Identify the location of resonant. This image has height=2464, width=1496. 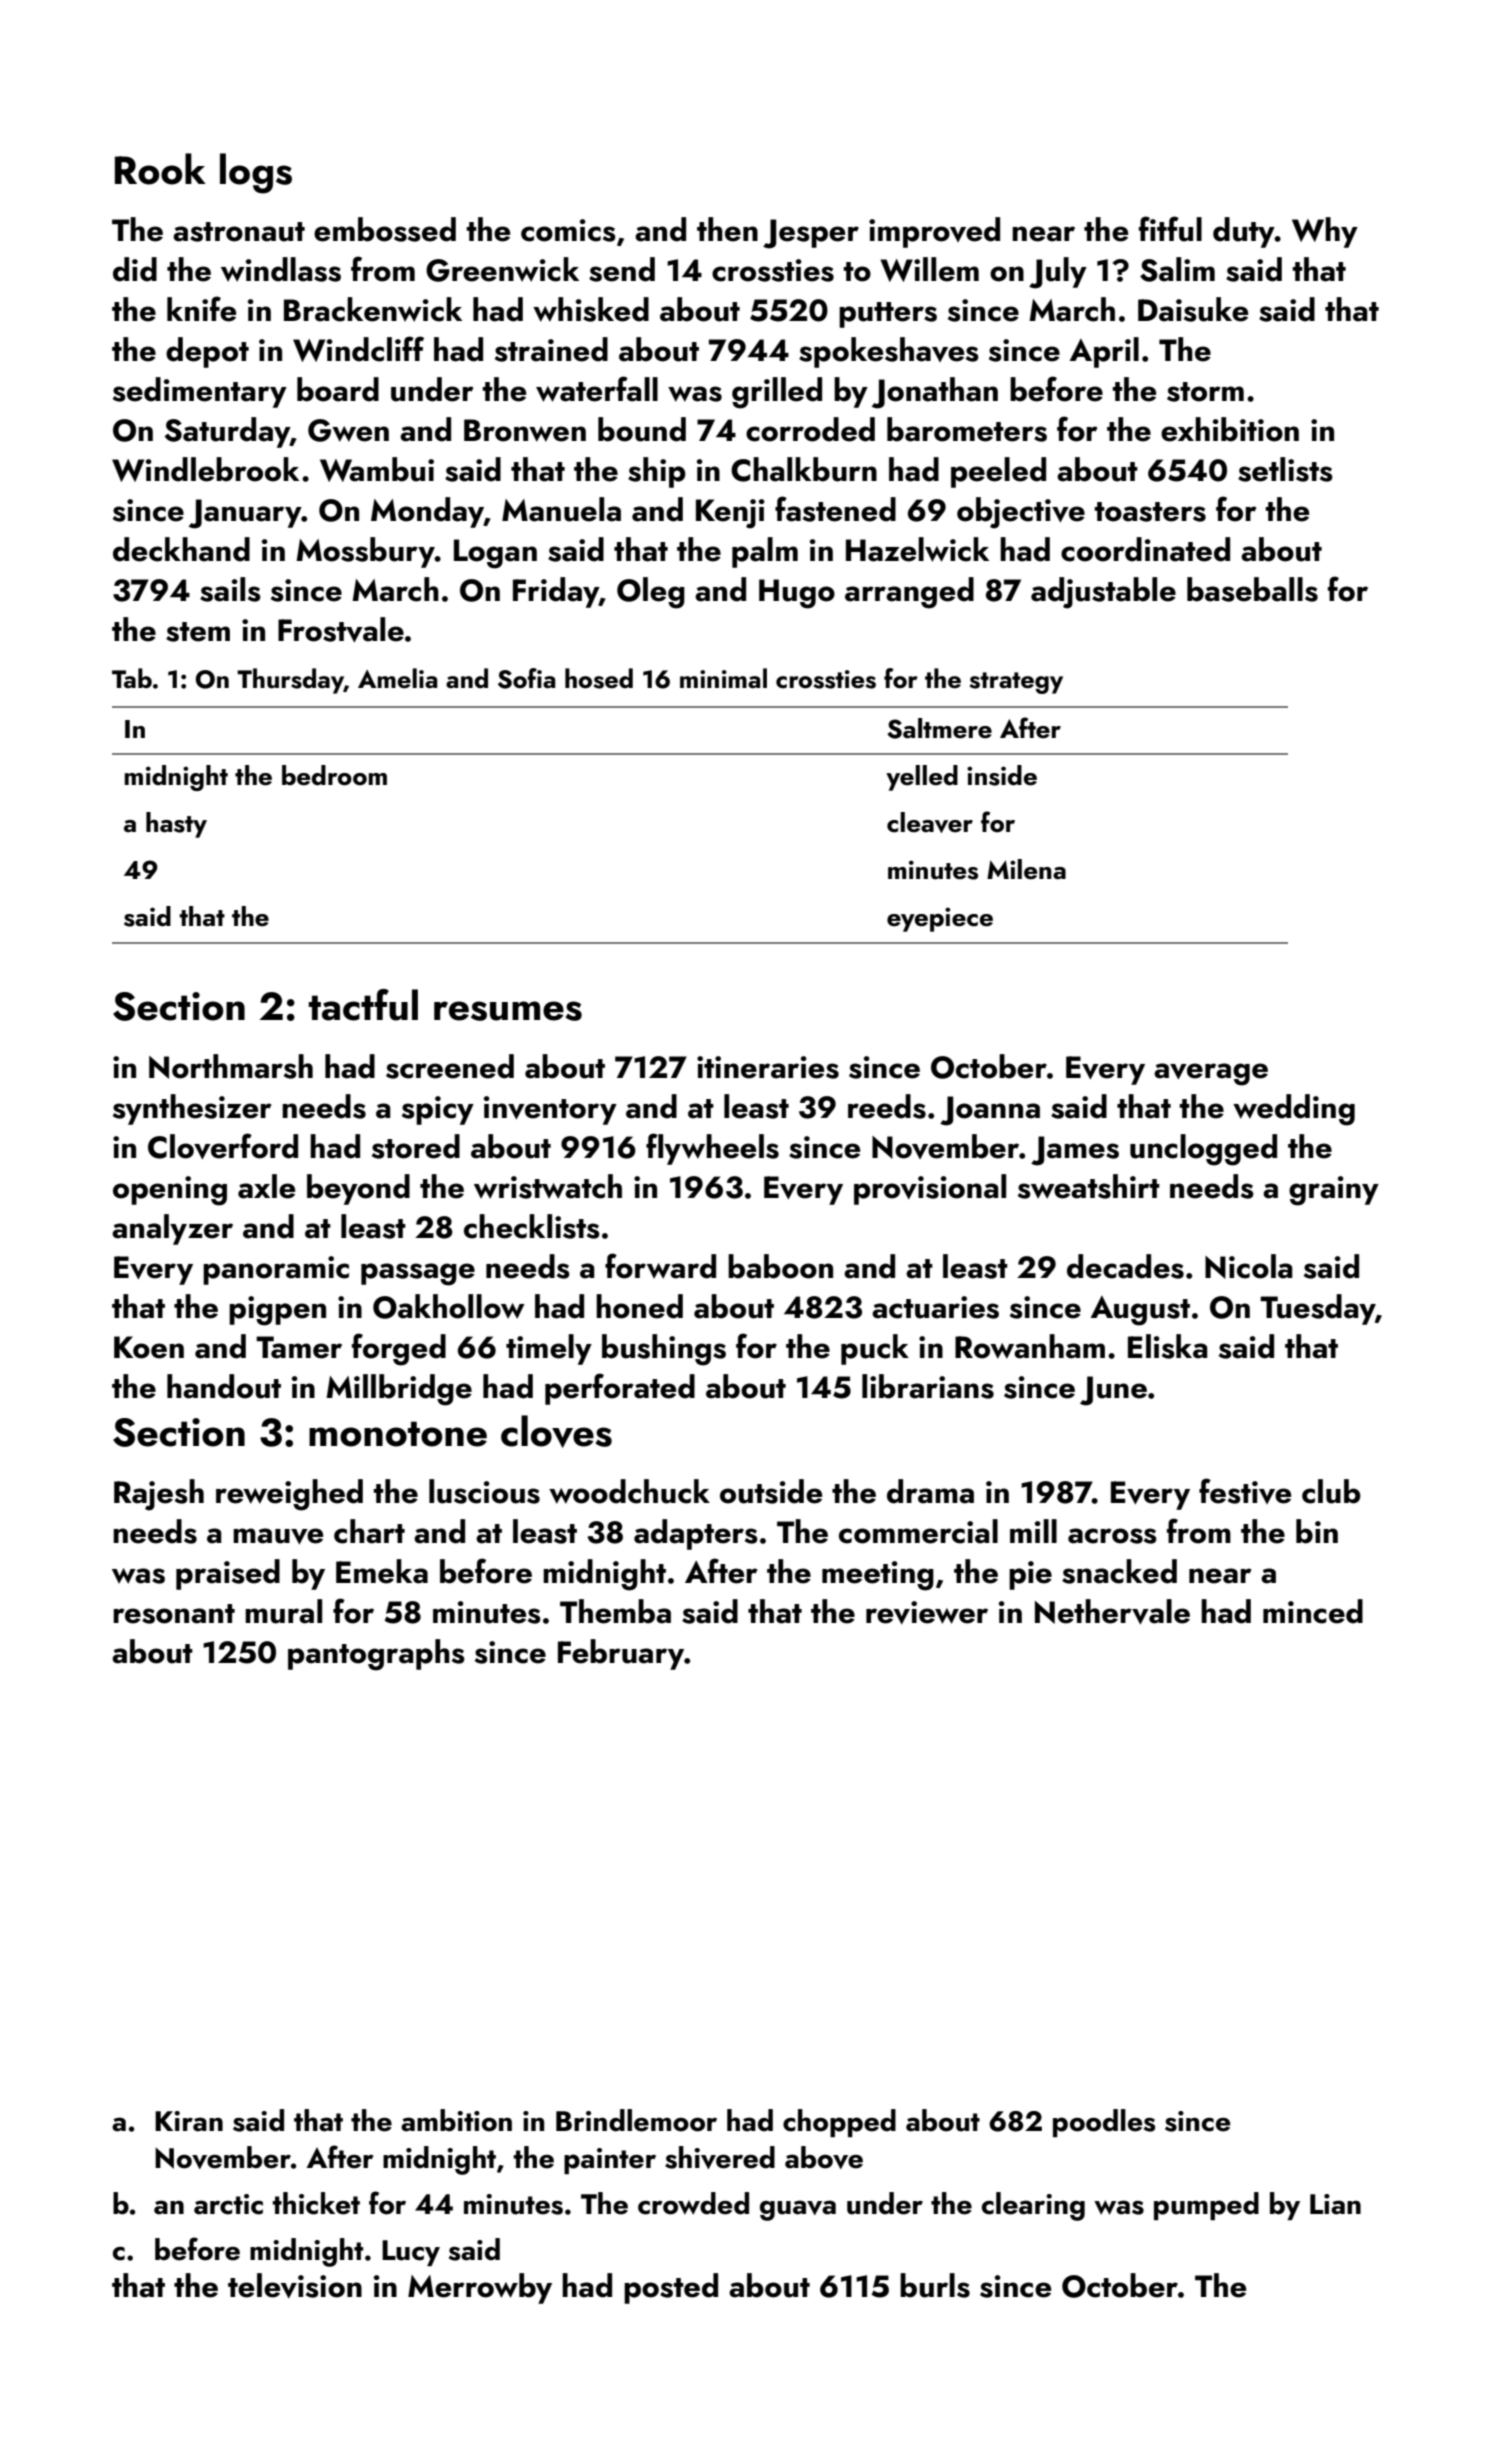
(174, 1614).
